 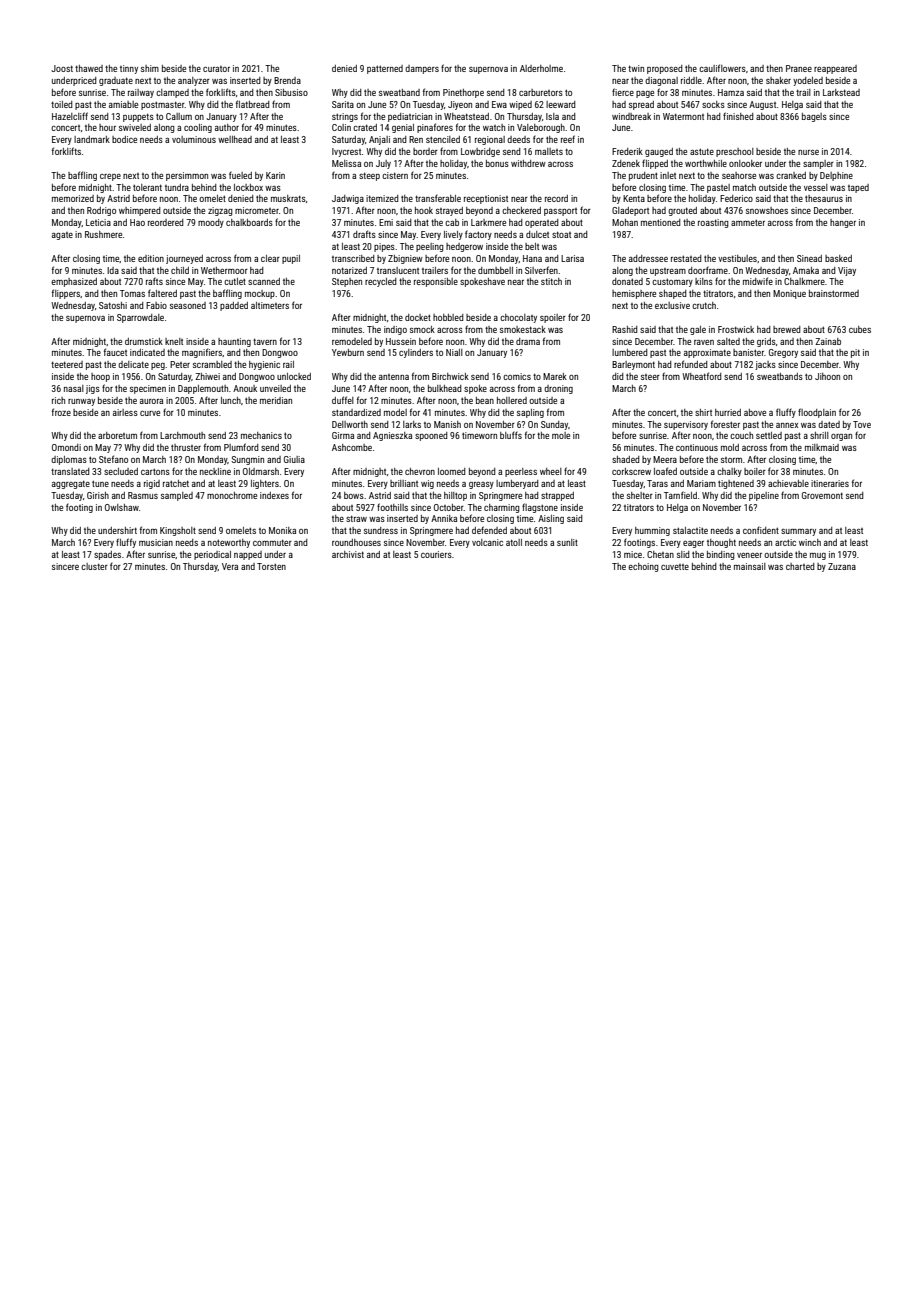 What do you see at coordinates (156, 542) in the image?
I see `musician` at bounding box center [156, 542].
